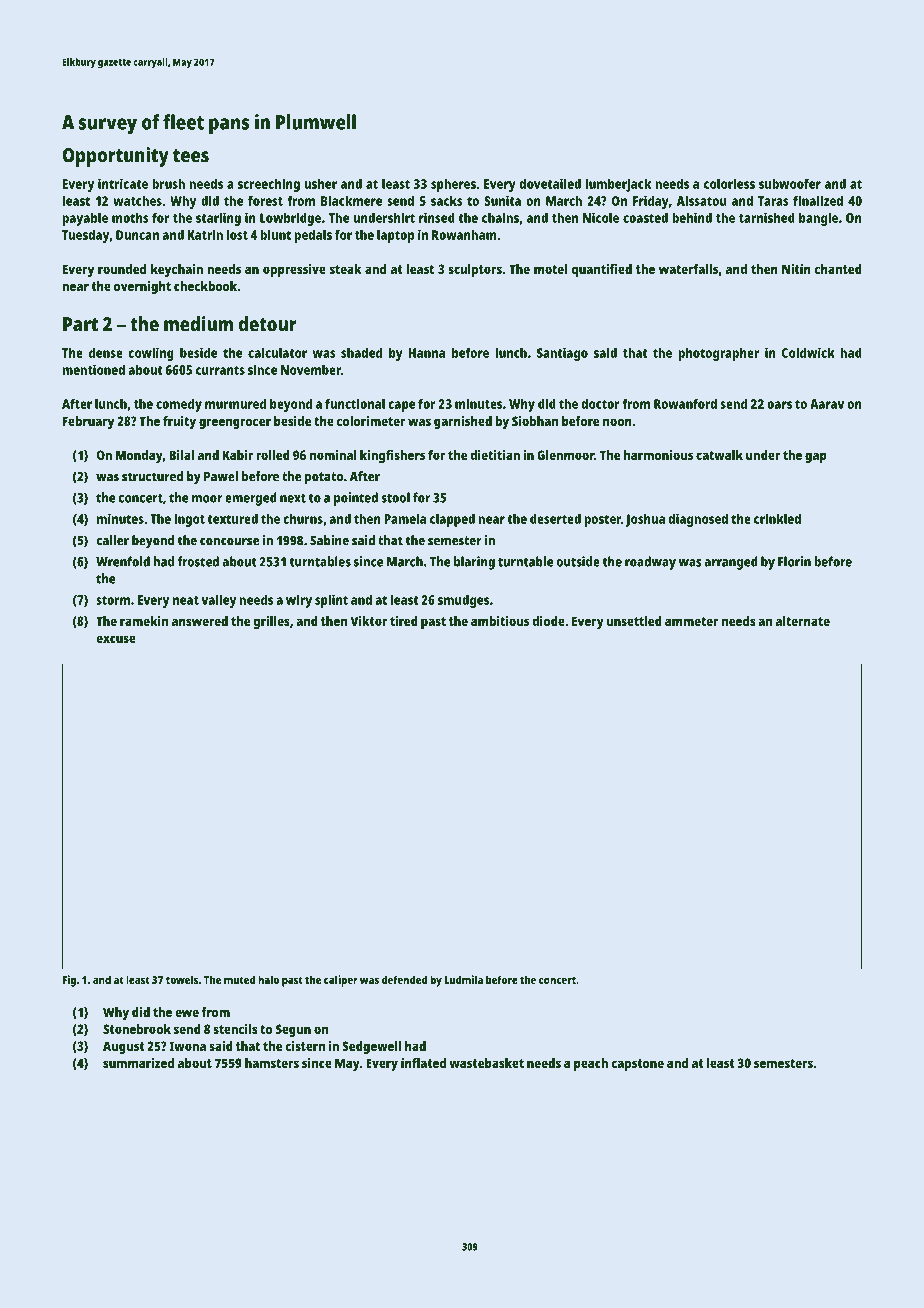 This screenshot has height=1308, width=924. I want to click on inflated, so click(423, 1063).
